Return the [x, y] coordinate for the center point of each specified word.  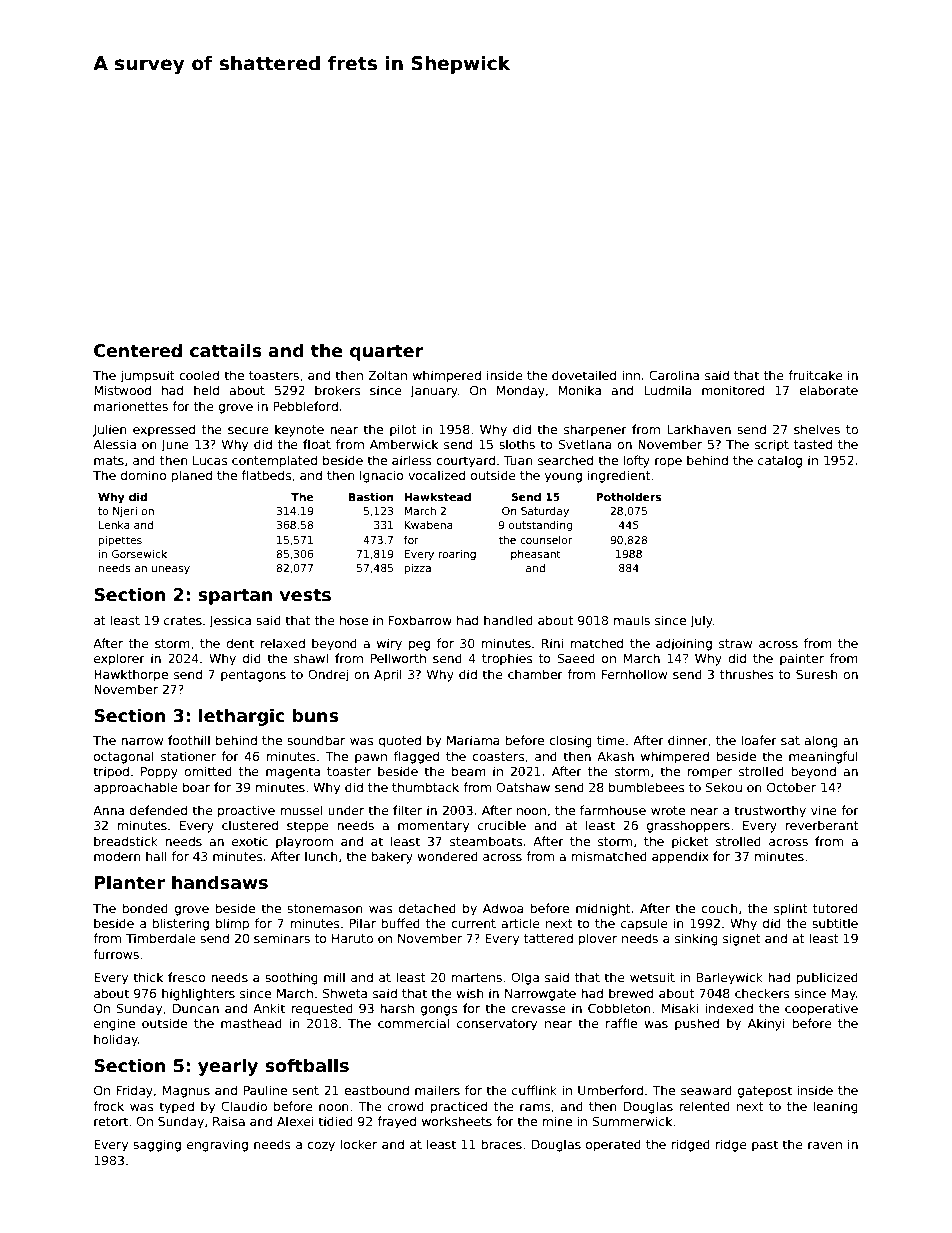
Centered [138, 350]
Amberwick [404, 444]
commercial [413, 1023]
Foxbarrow [420, 620]
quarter [387, 352]
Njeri [125, 512]
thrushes [746, 674]
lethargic [241, 717]
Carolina [674, 375]
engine [114, 1024]
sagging [157, 1145]
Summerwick [632, 1121]
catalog [780, 461]
